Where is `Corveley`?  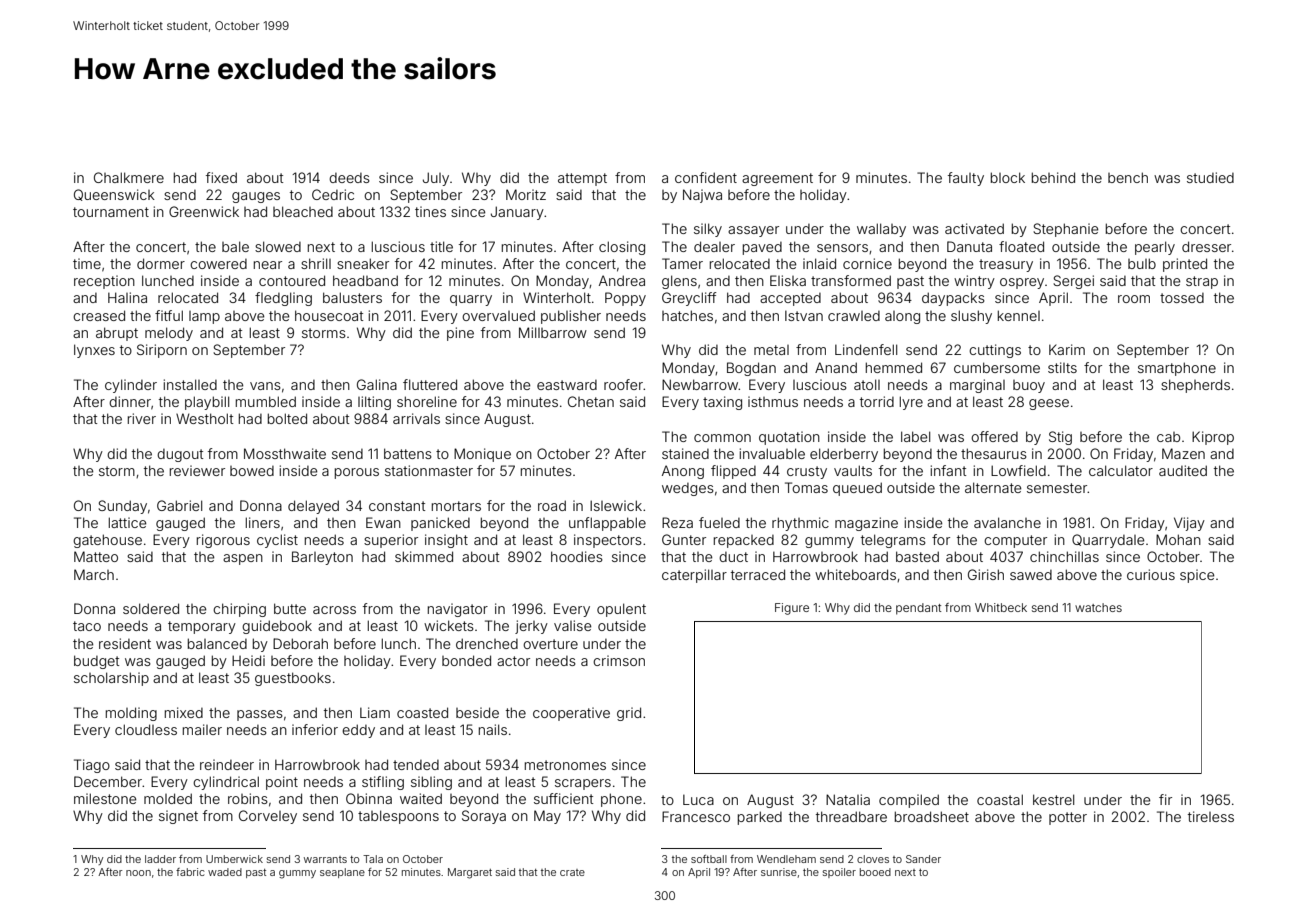 Corveley is located at coordinates (268, 817).
